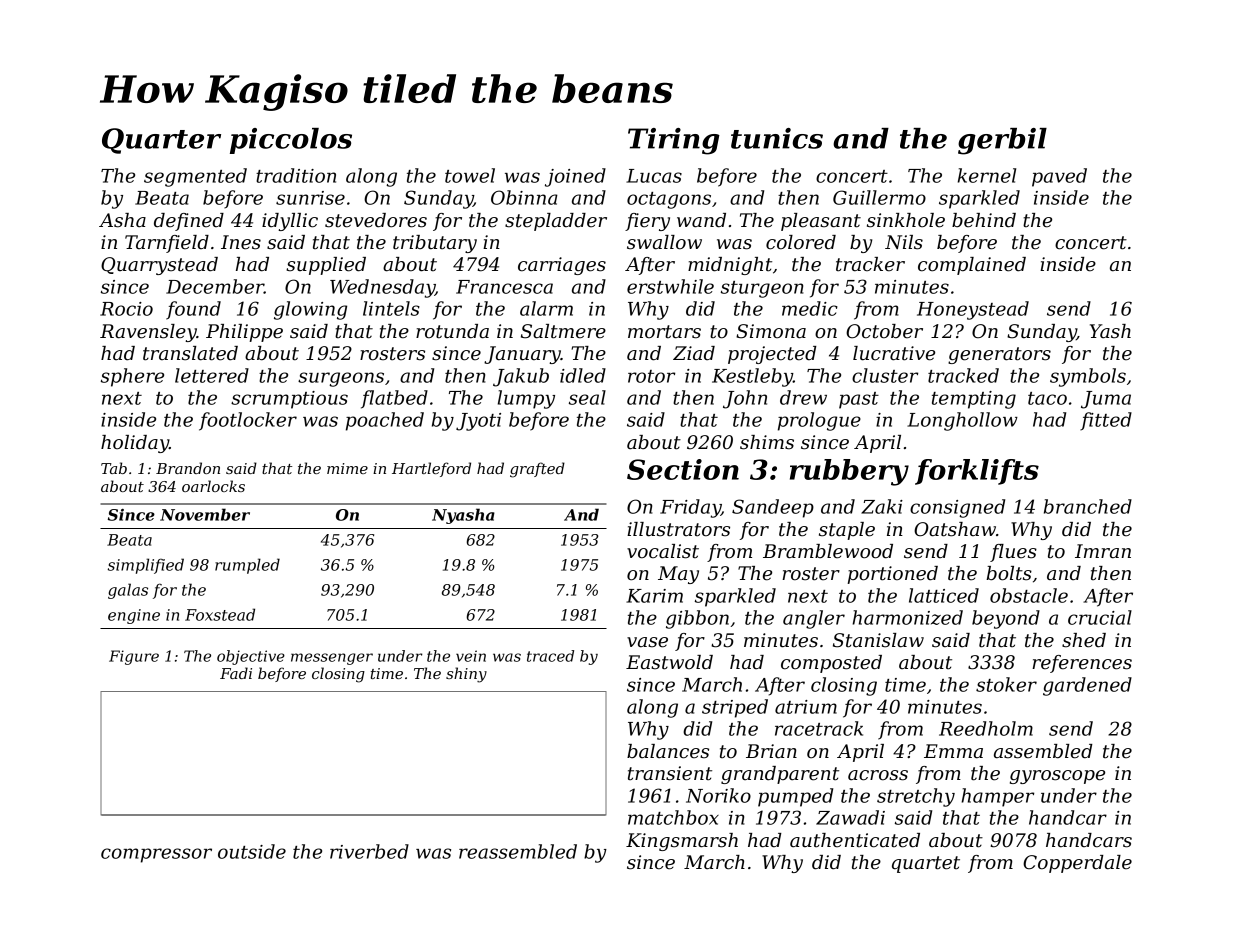 This document has height=952, width=1233. I want to click on crucial, so click(1100, 617).
